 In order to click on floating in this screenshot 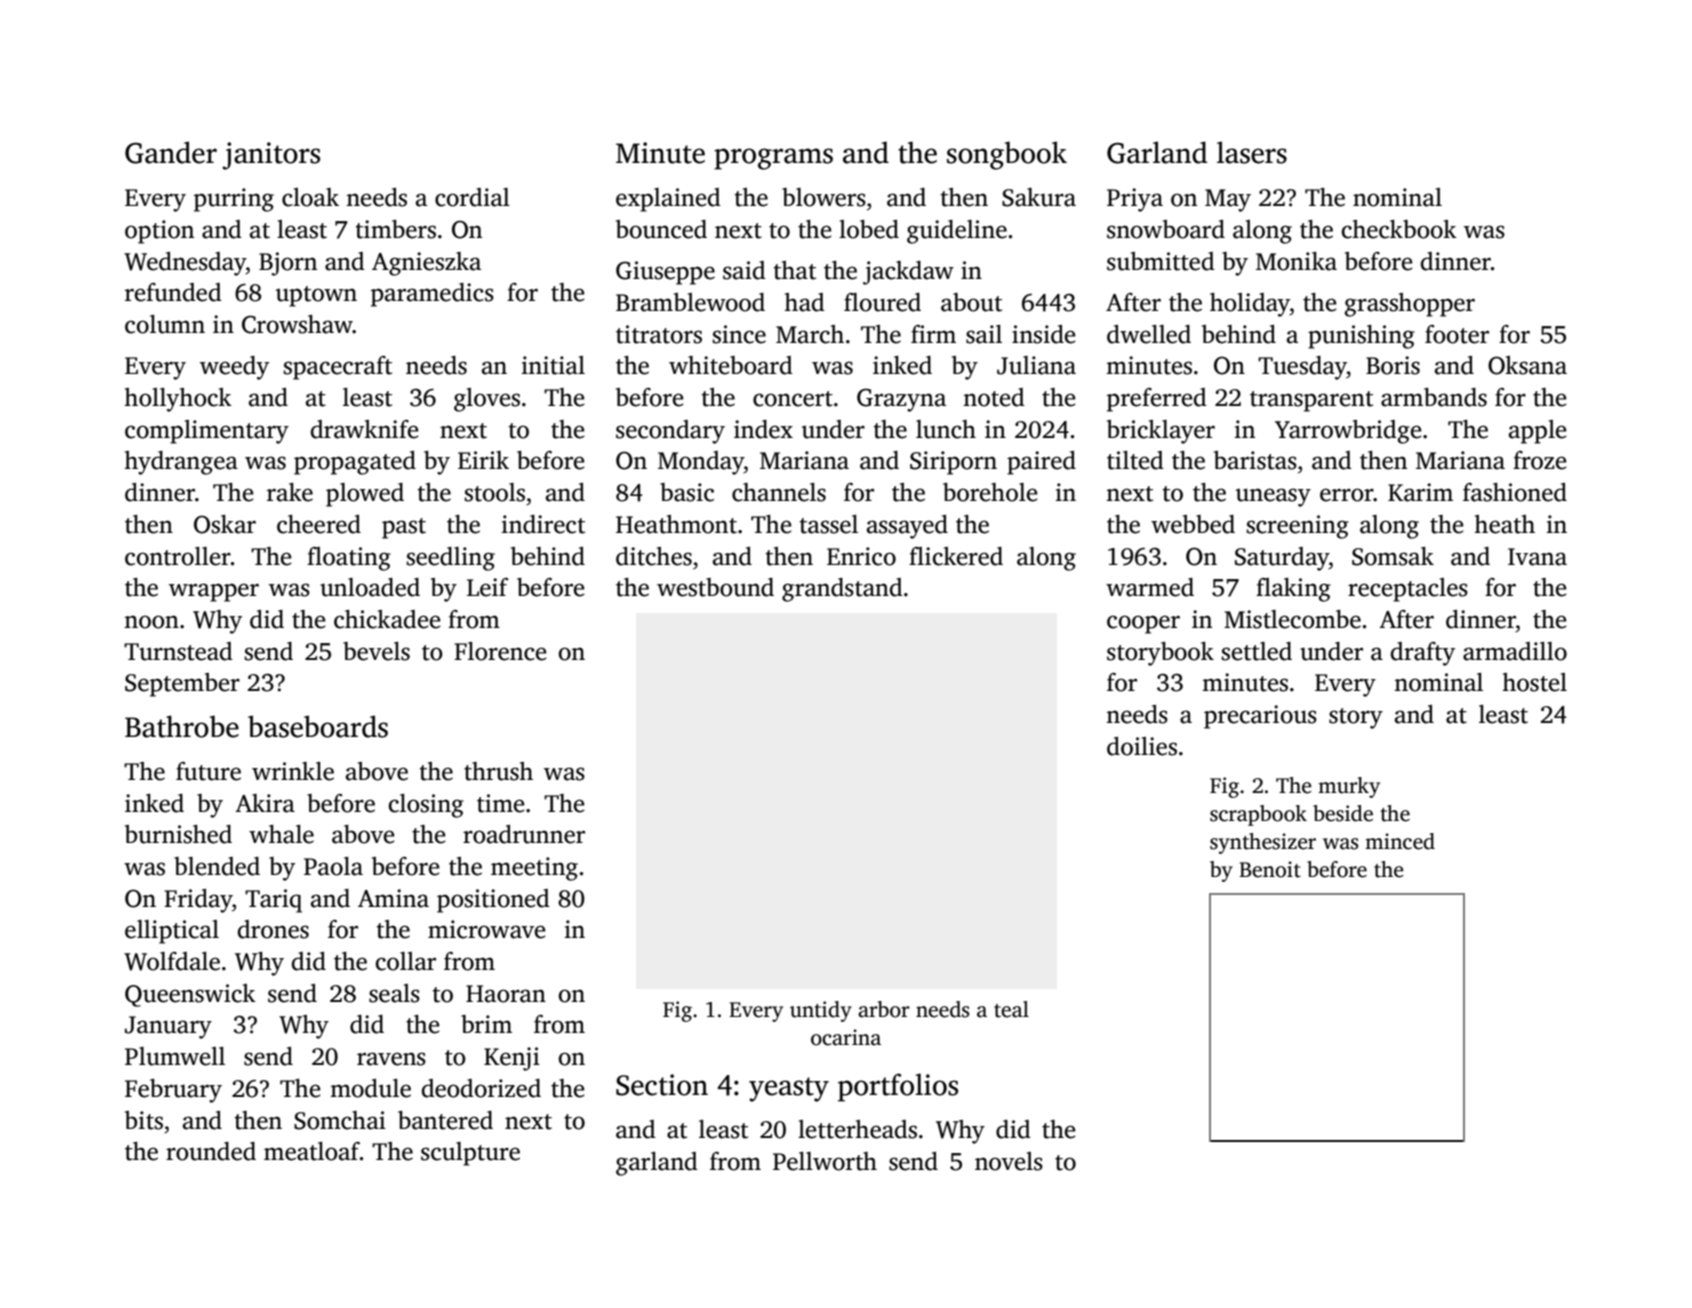, I will do `click(349, 559)`.
